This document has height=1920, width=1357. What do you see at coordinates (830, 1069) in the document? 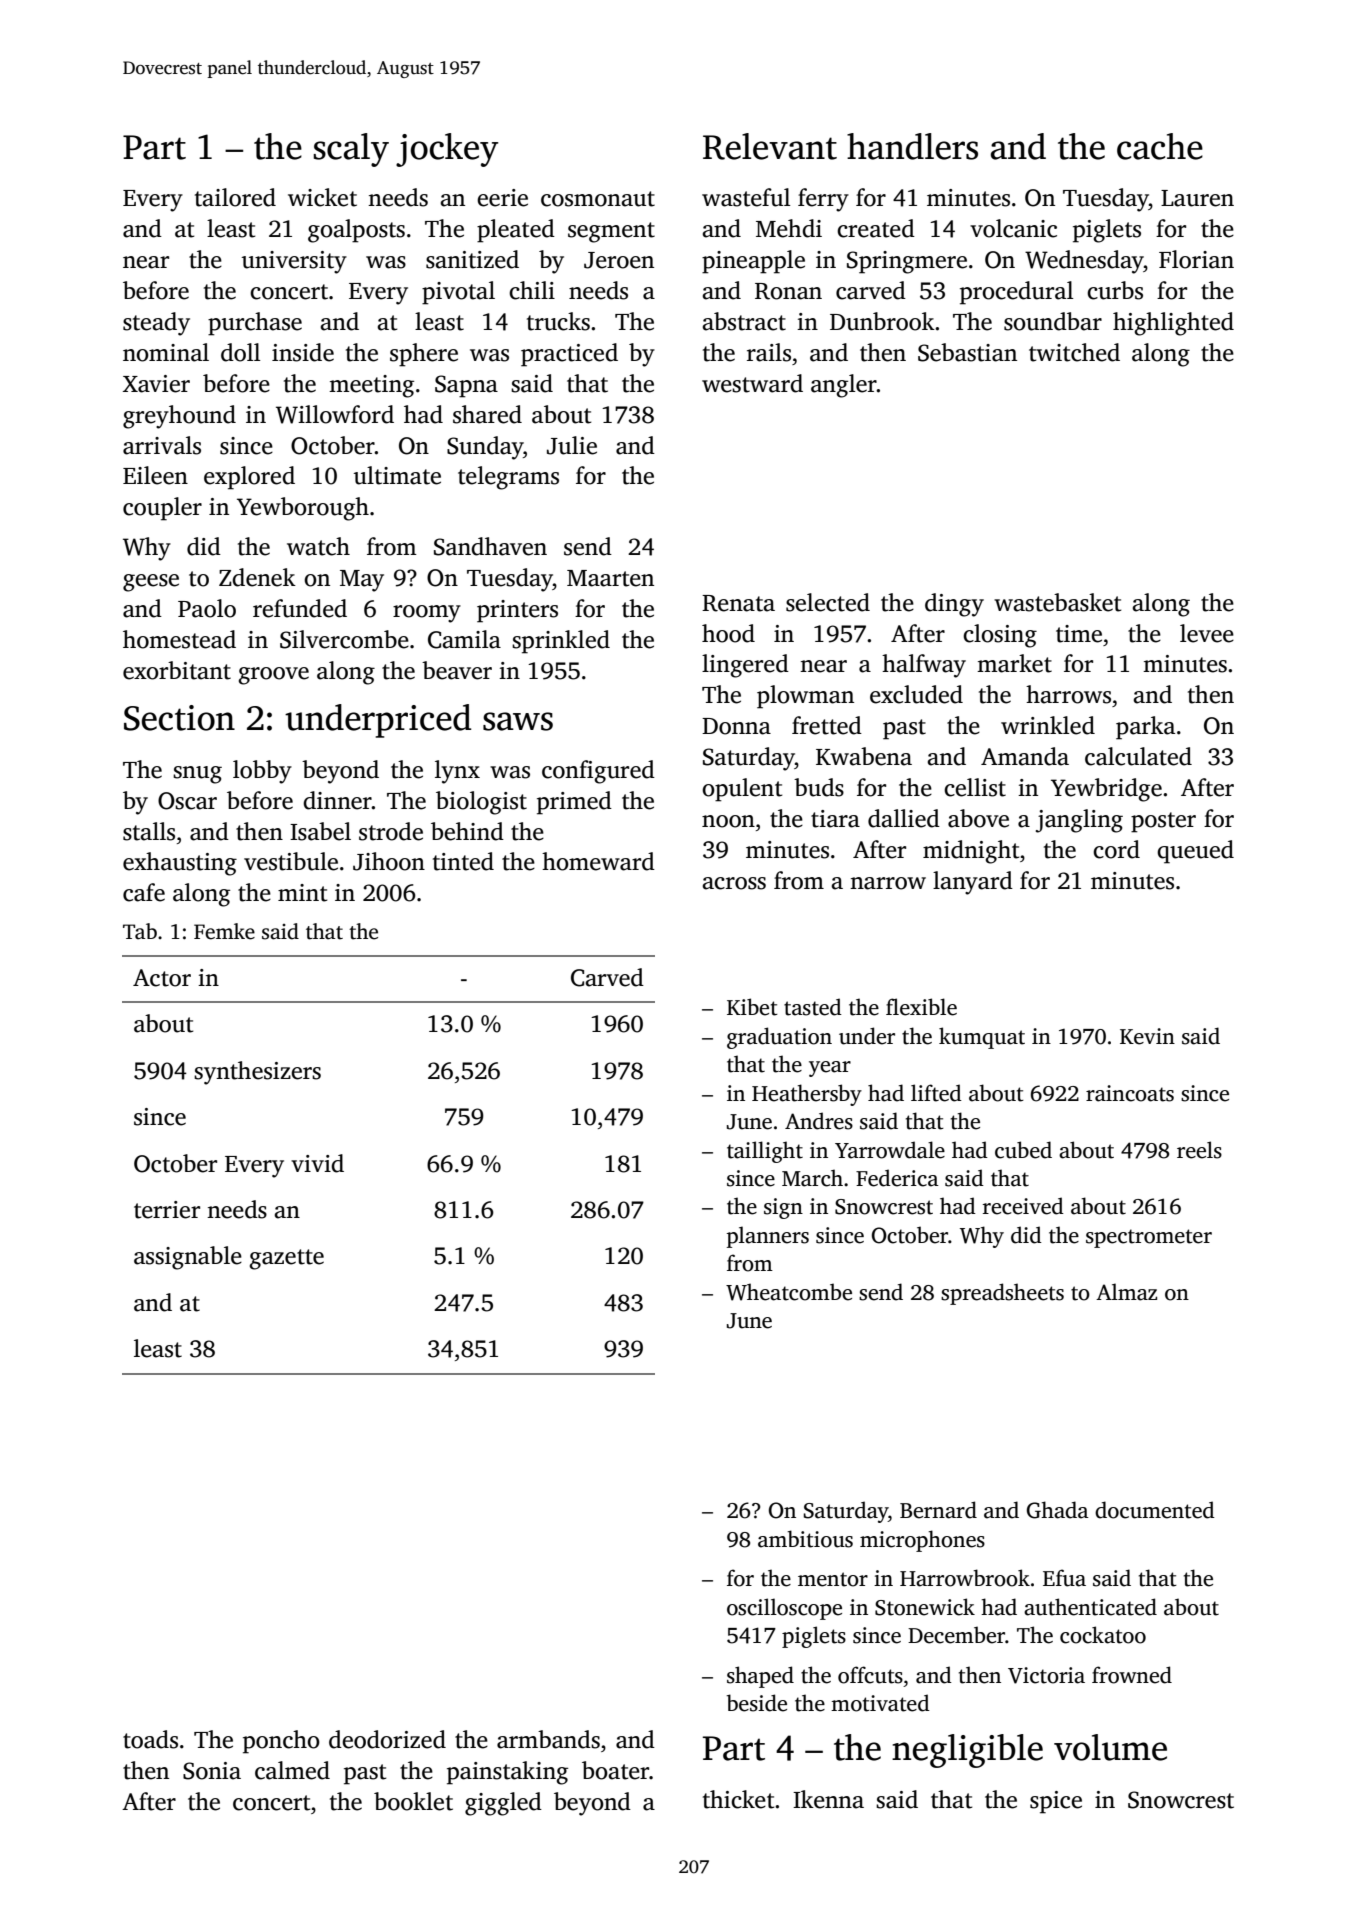
I see `year` at bounding box center [830, 1069].
